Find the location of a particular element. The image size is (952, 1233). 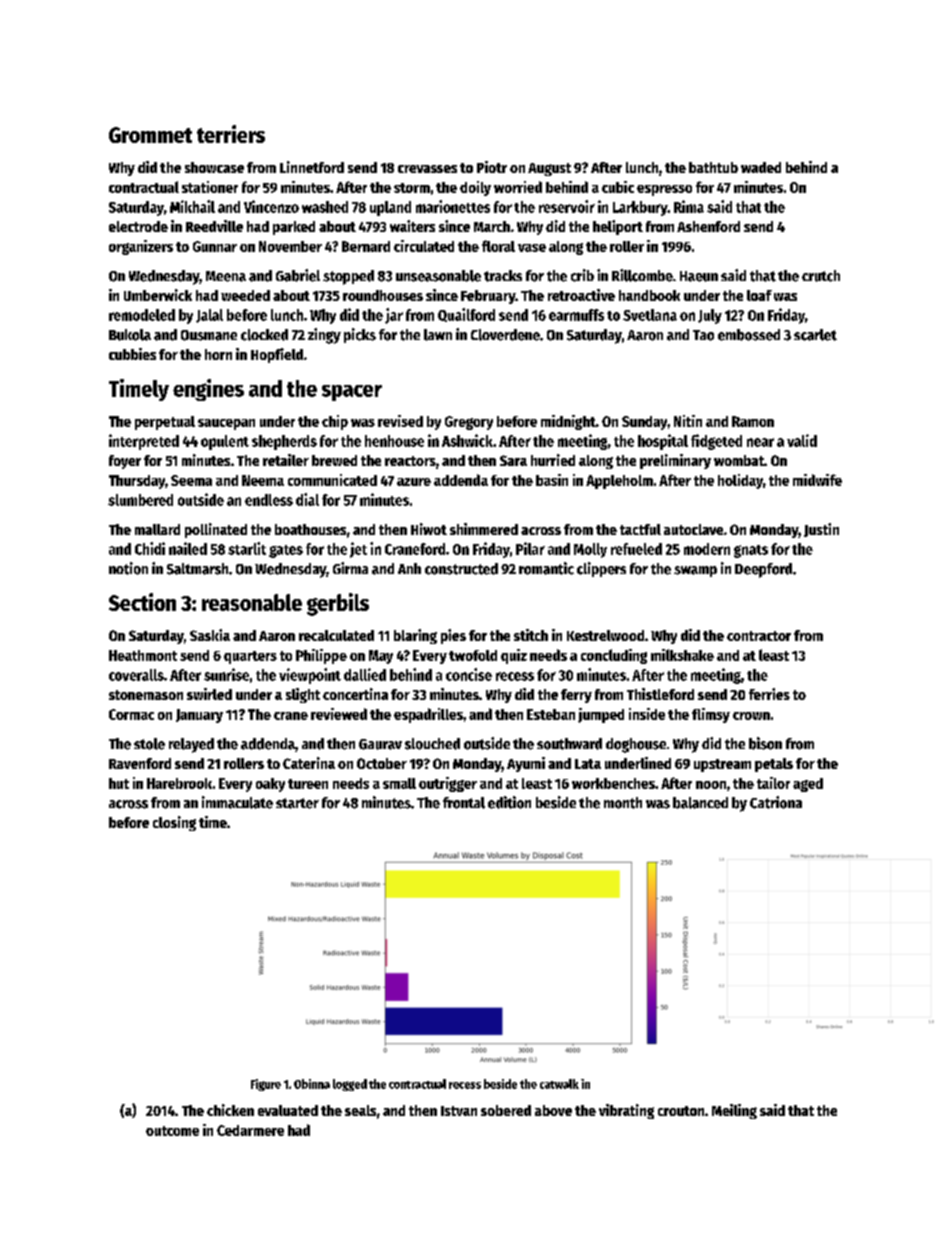

waded is located at coordinates (761, 167).
